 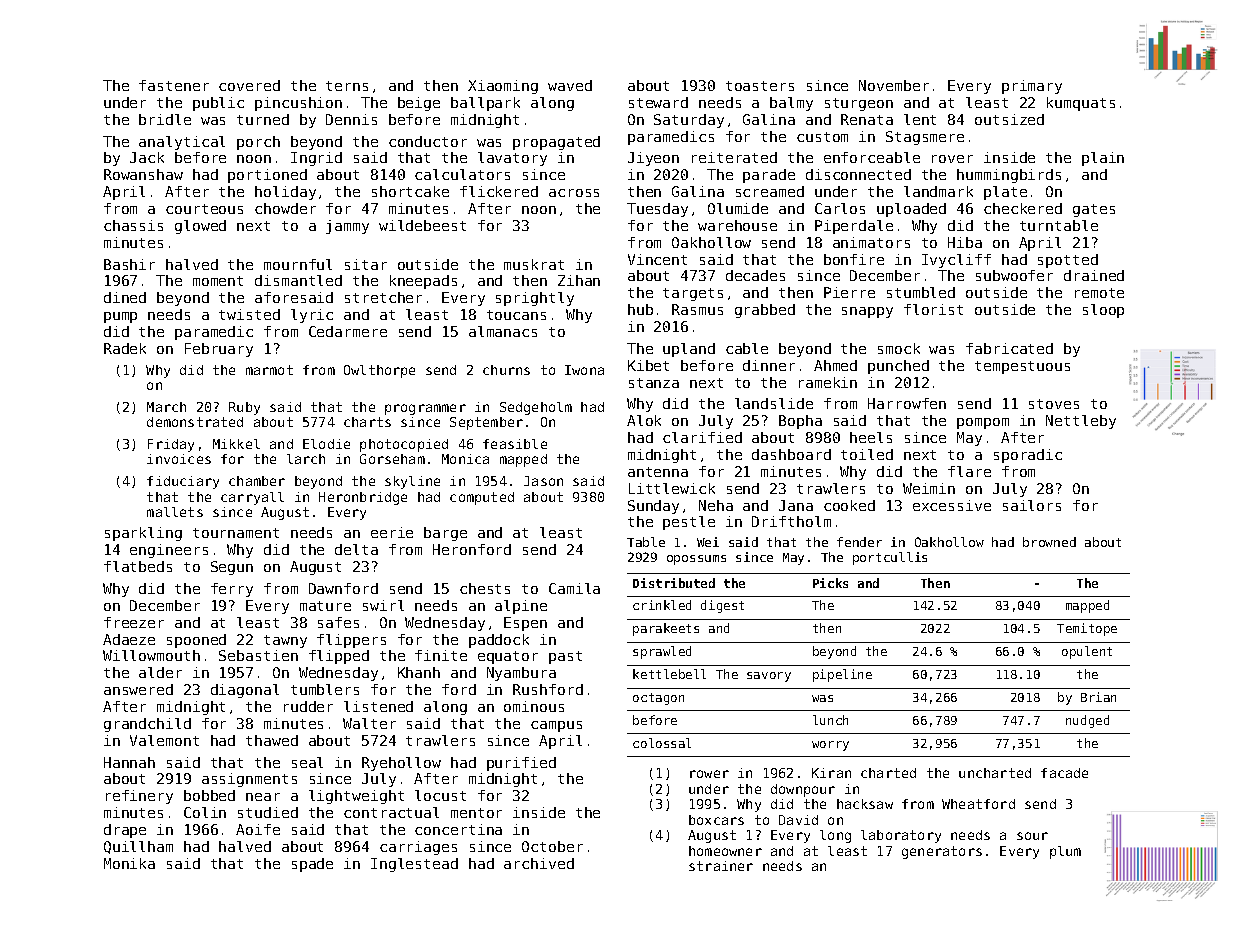 I want to click on toasters, so click(x=760, y=86).
